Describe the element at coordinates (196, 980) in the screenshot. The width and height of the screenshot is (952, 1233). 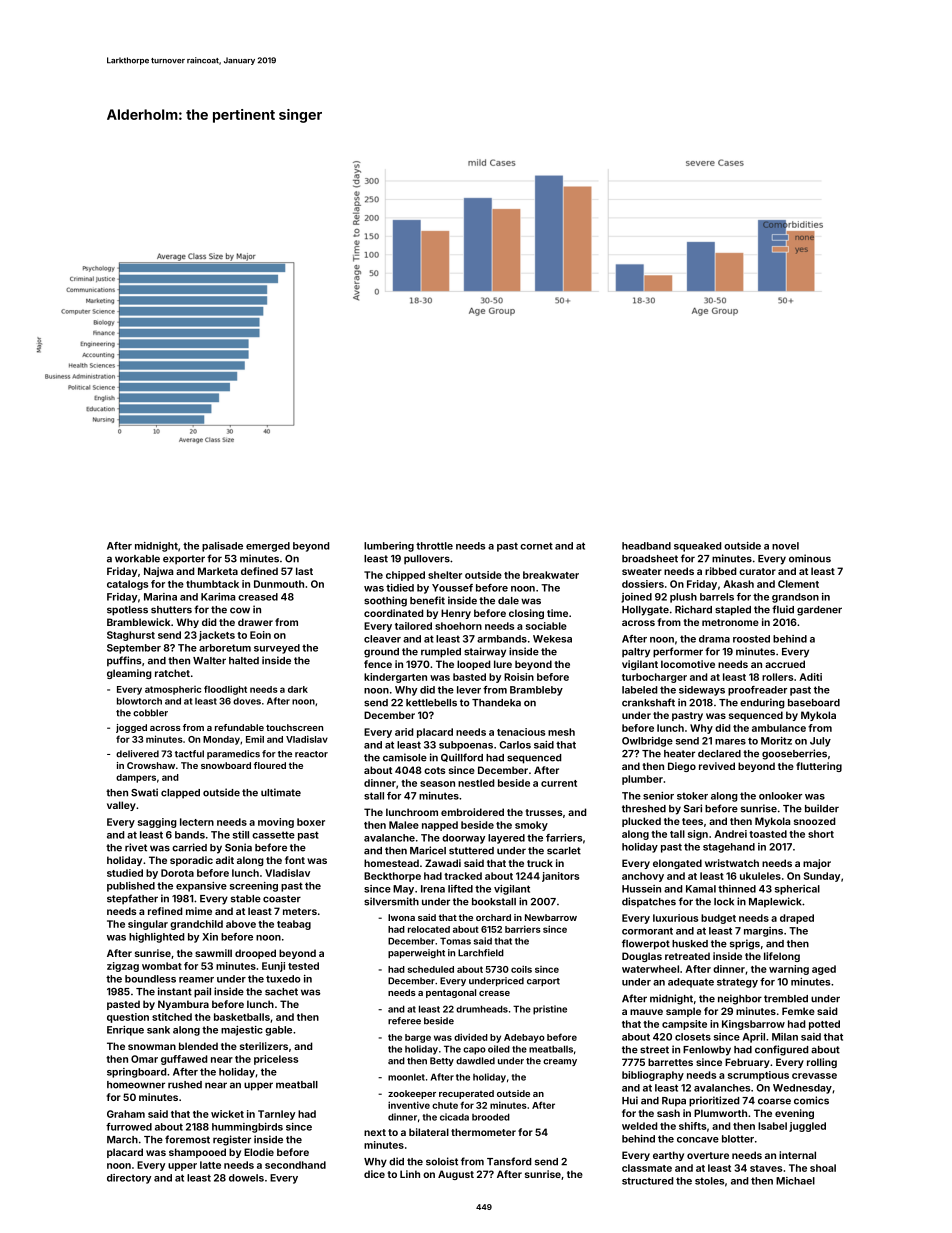
I see `reamer` at that location.
